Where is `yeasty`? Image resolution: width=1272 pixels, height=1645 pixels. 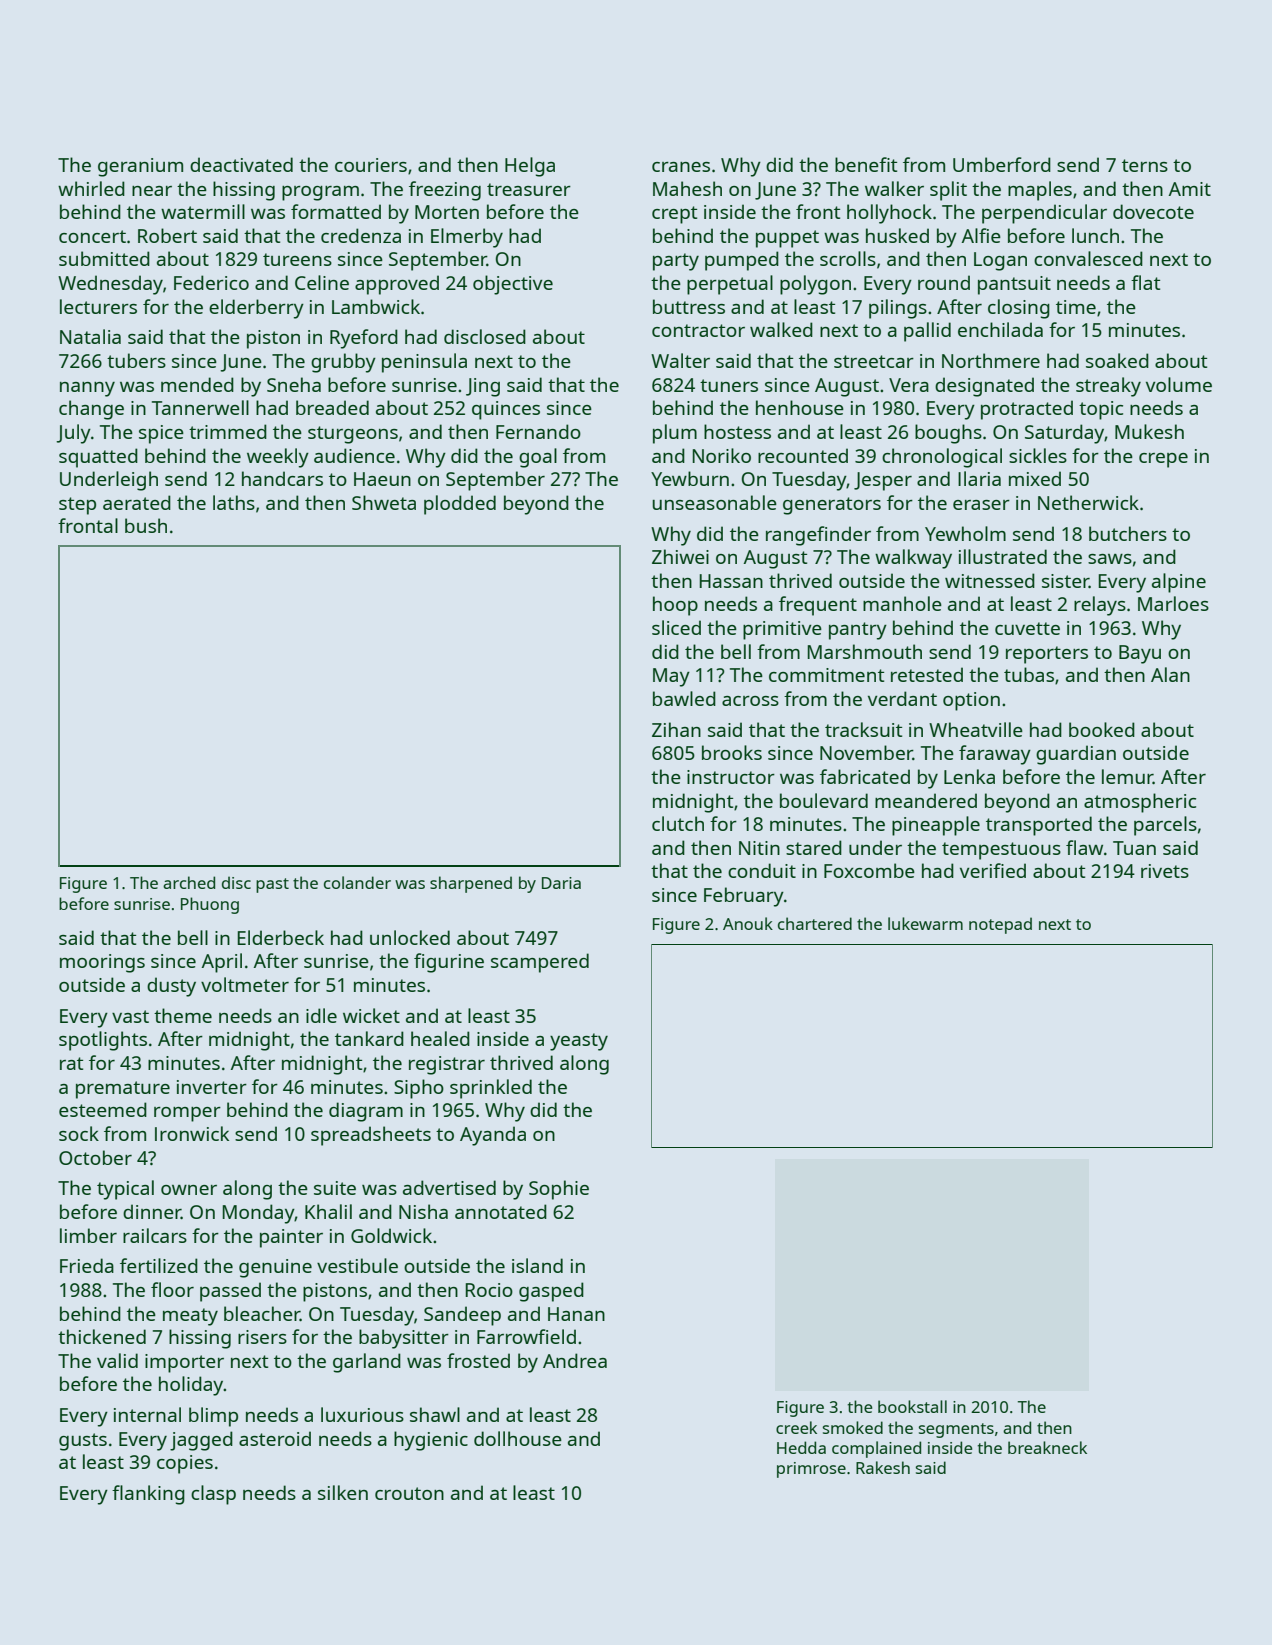
yeasty is located at coordinates (579, 1042).
